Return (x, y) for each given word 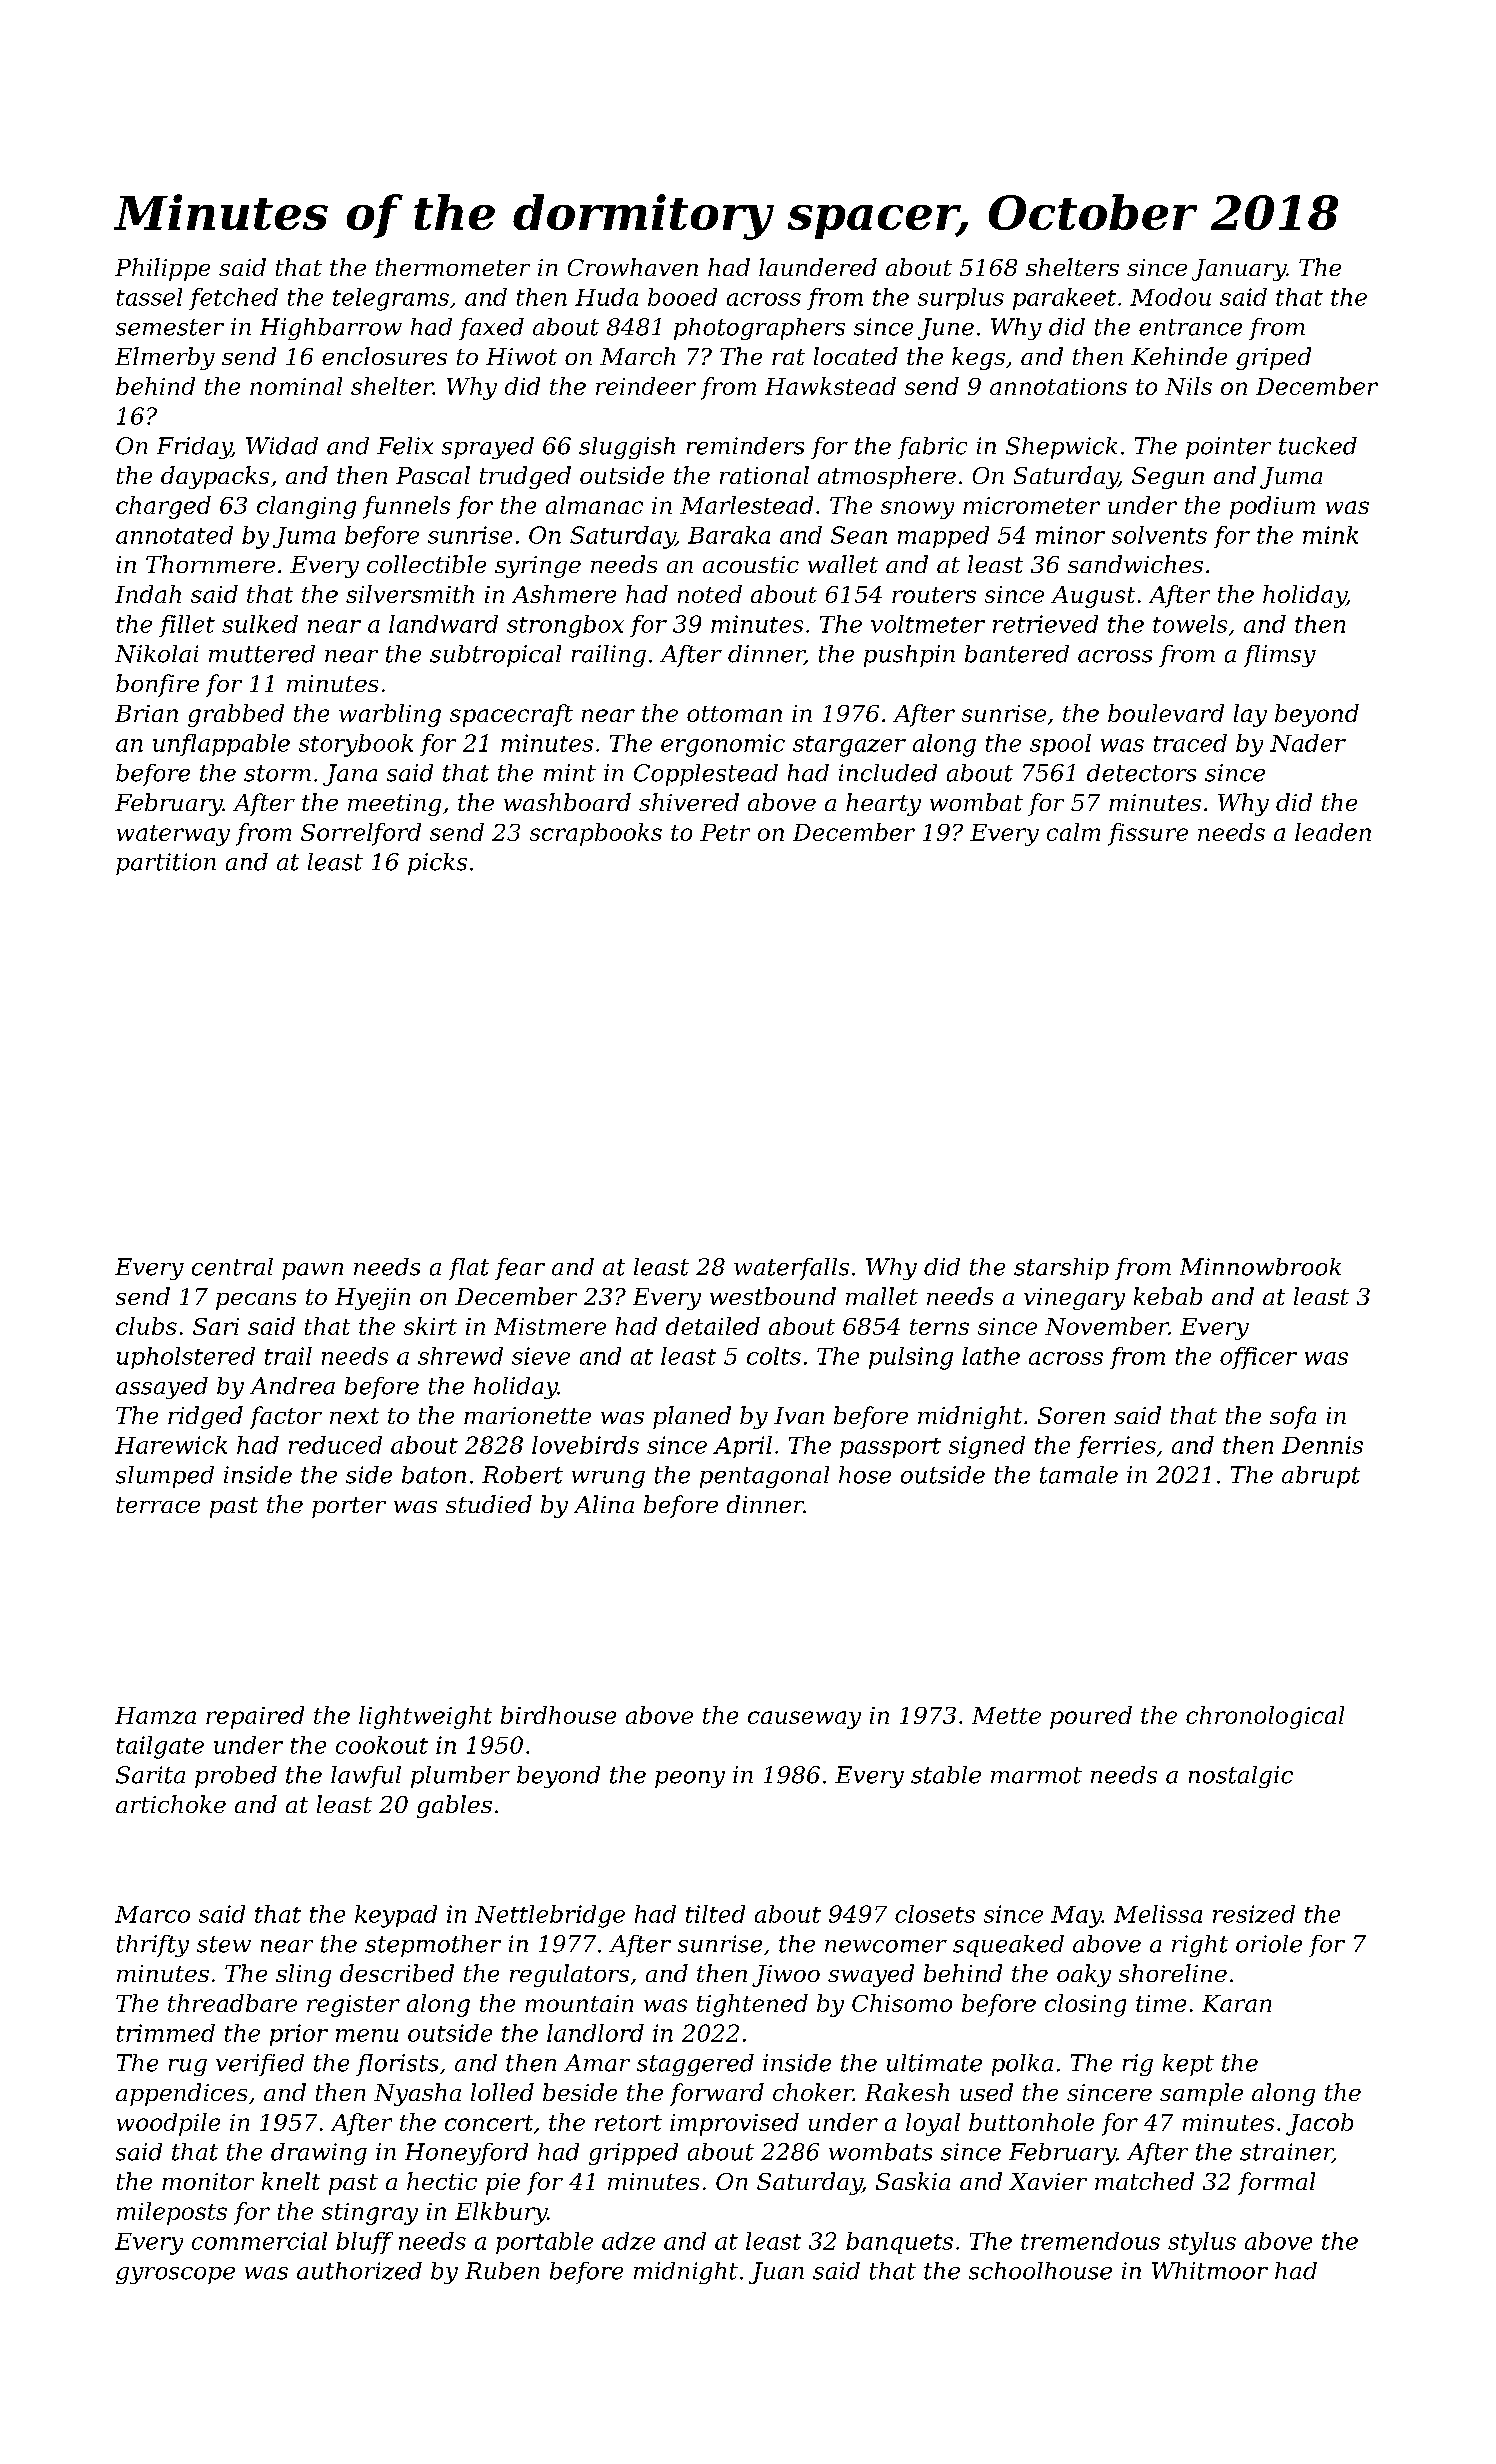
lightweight (425, 1717)
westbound (773, 1296)
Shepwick (1061, 448)
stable (946, 1775)
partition (166, 864)
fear (520, 1269)
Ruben (502, 2271)
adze (628, 2241)
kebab (1168, 1296)
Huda (606, 297)
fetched (233, 299)
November (1107, 1326)
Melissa (1158, 1914)
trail (288, 1356)
